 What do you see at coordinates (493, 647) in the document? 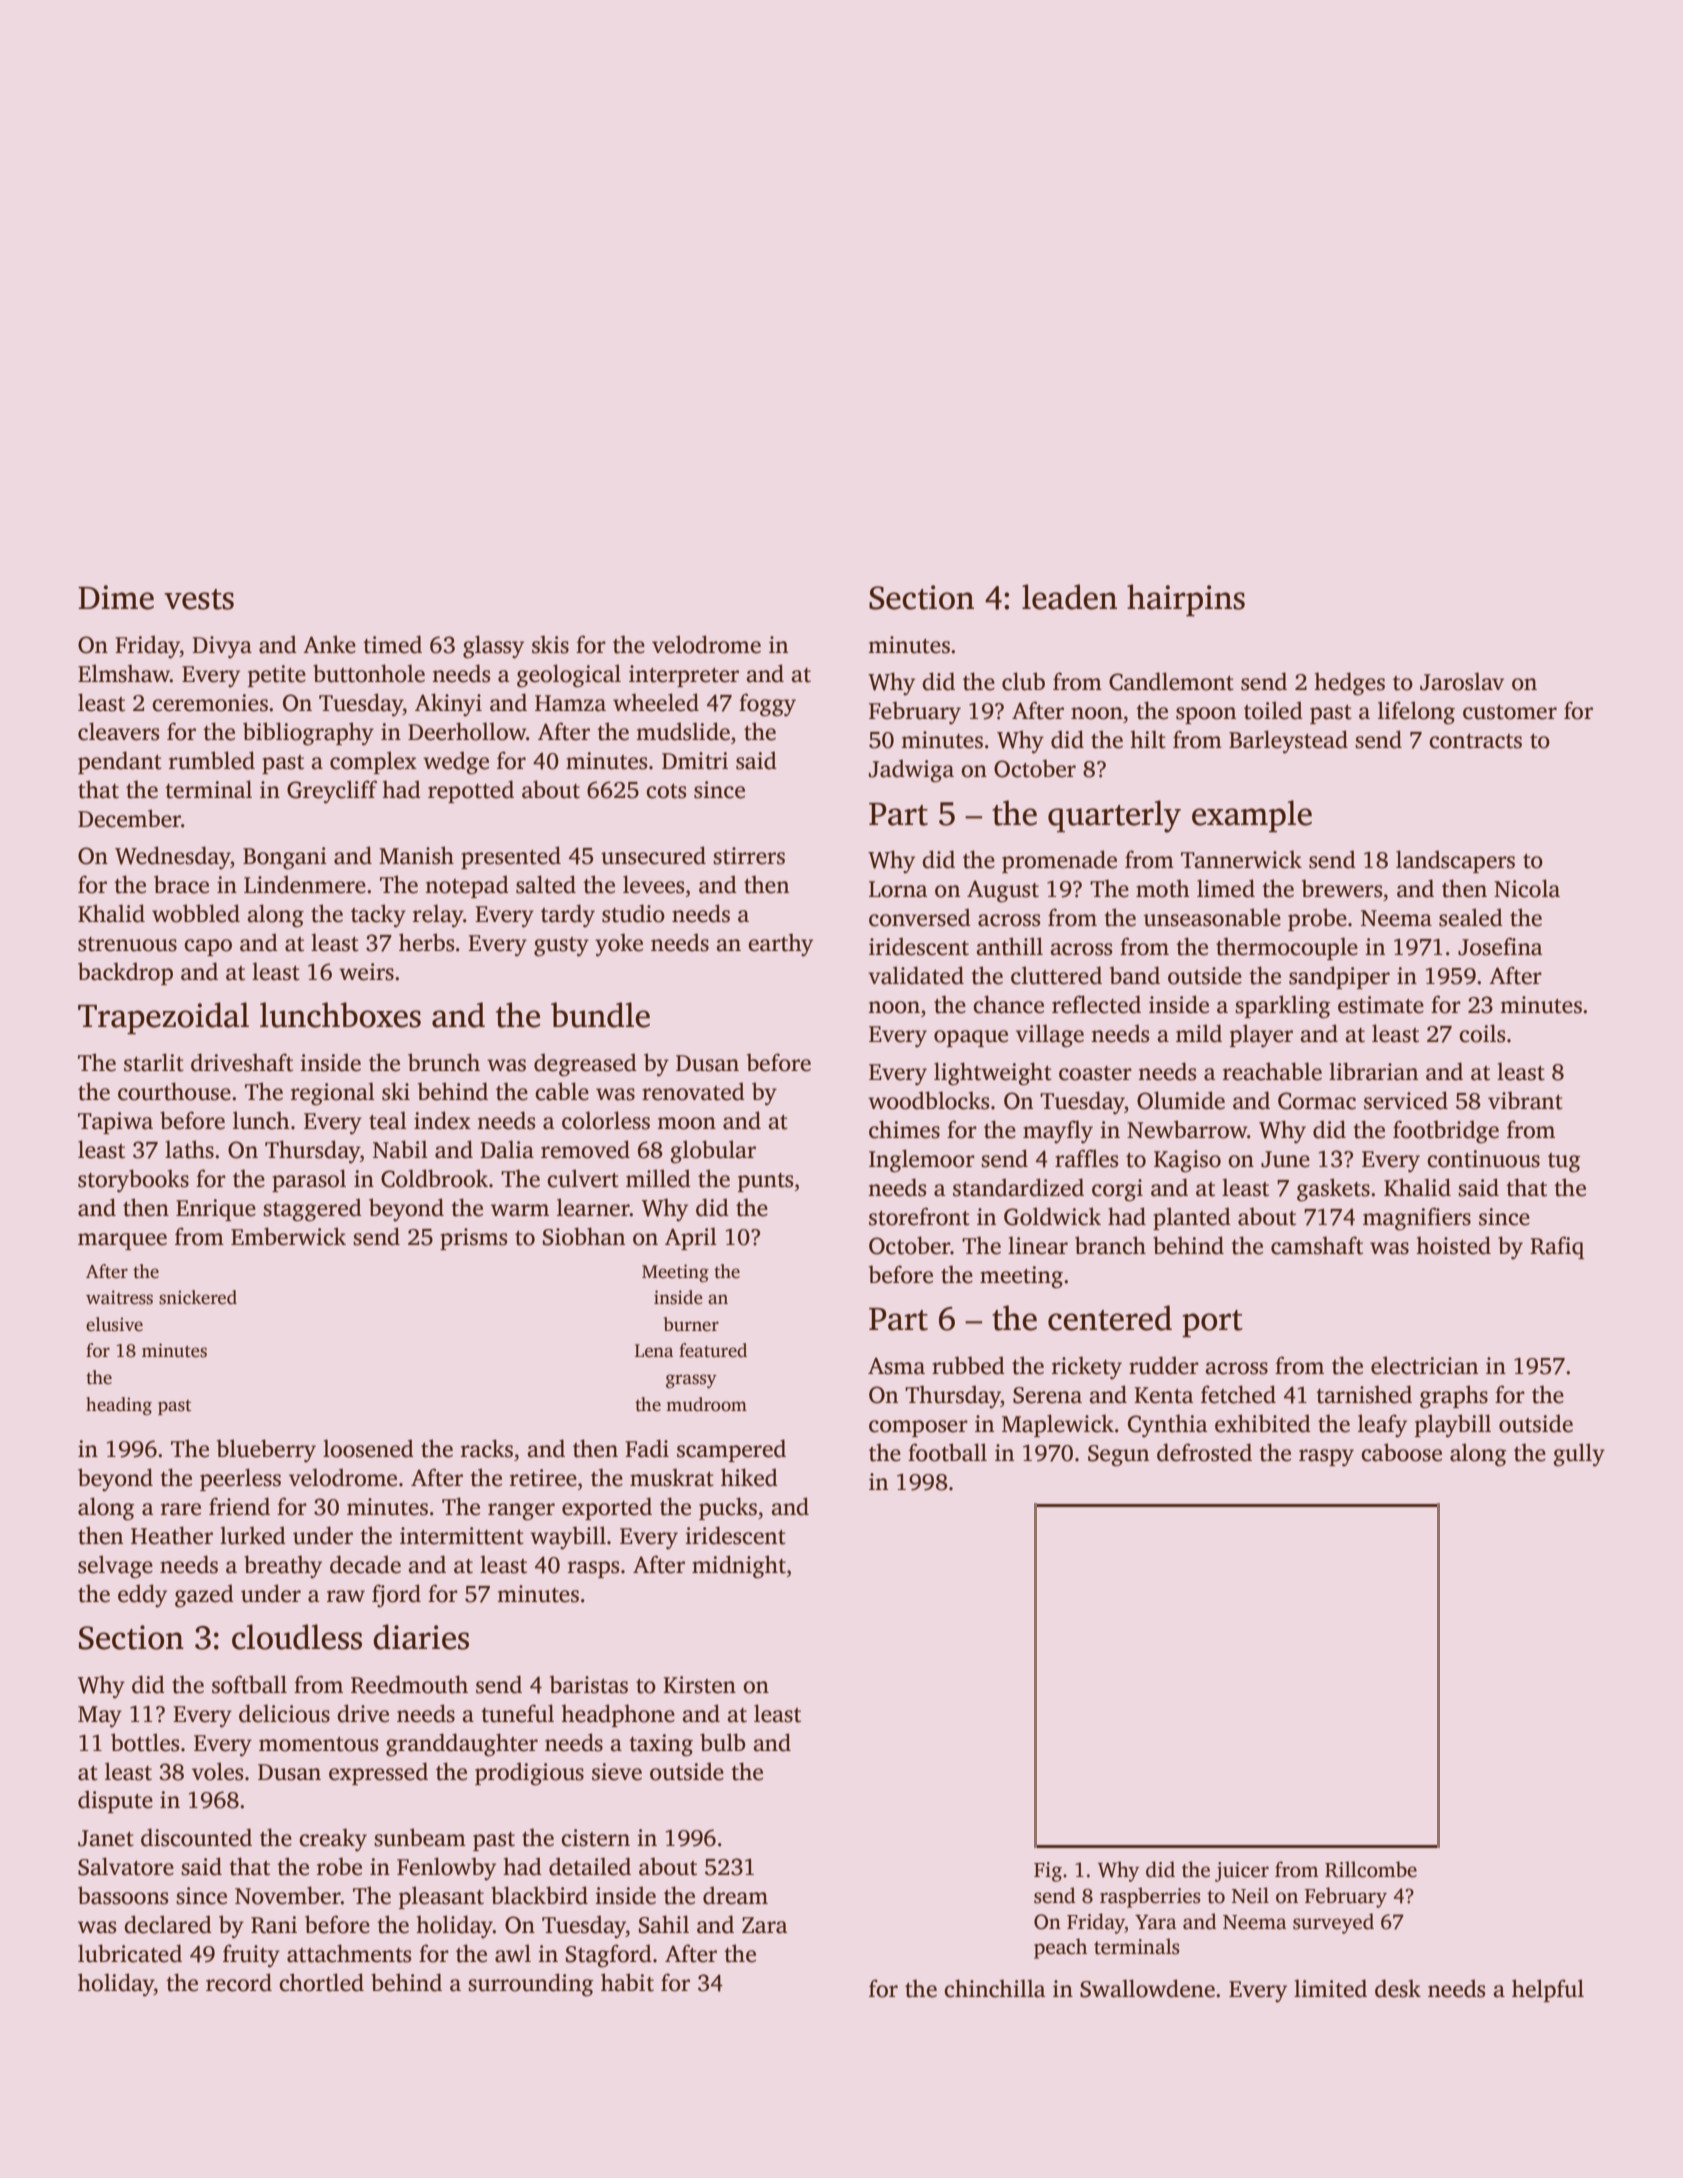
I see `glassy` at bounding box center [493, 647].
